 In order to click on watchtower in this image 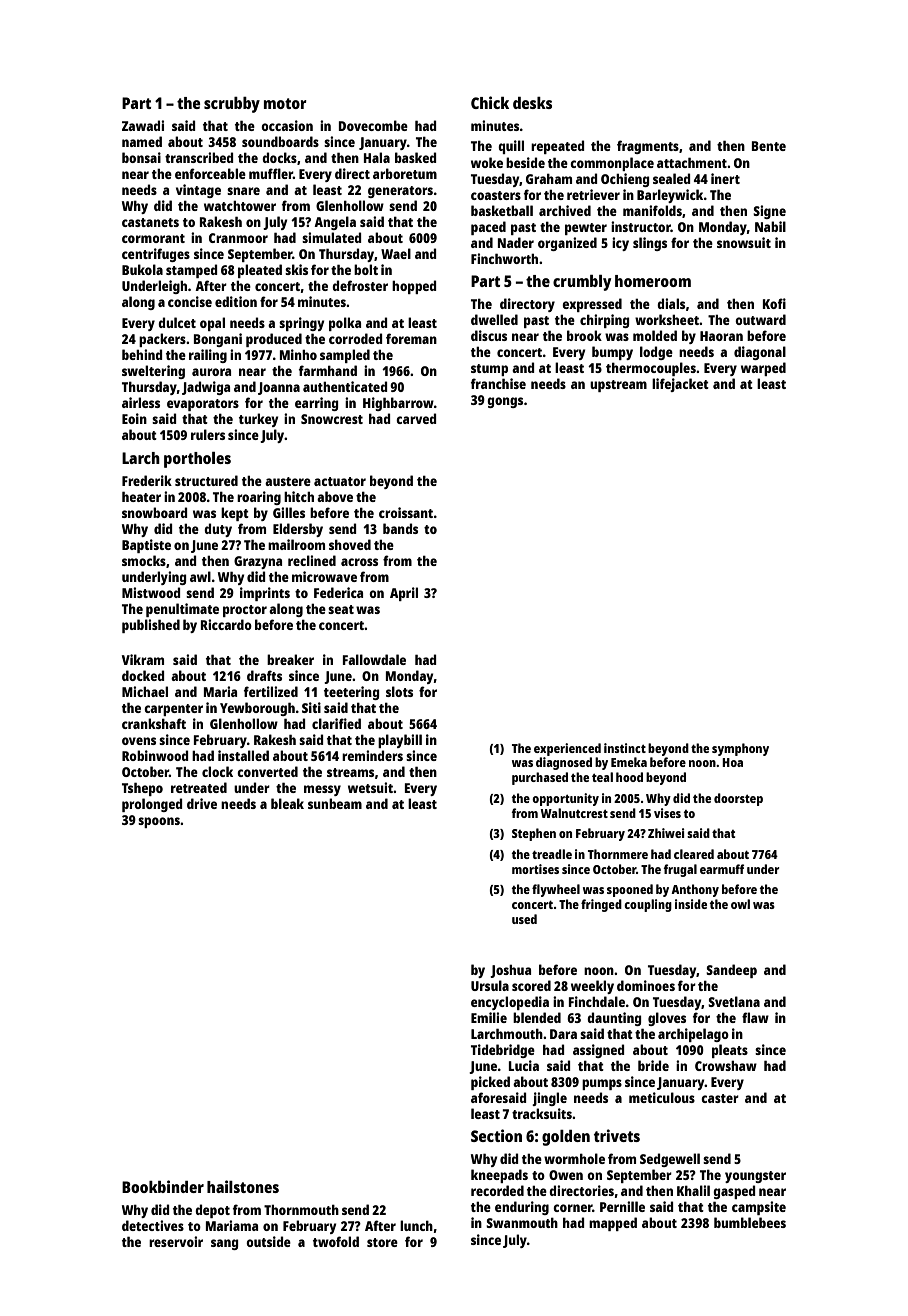, I will do `click(240, 206)`.
